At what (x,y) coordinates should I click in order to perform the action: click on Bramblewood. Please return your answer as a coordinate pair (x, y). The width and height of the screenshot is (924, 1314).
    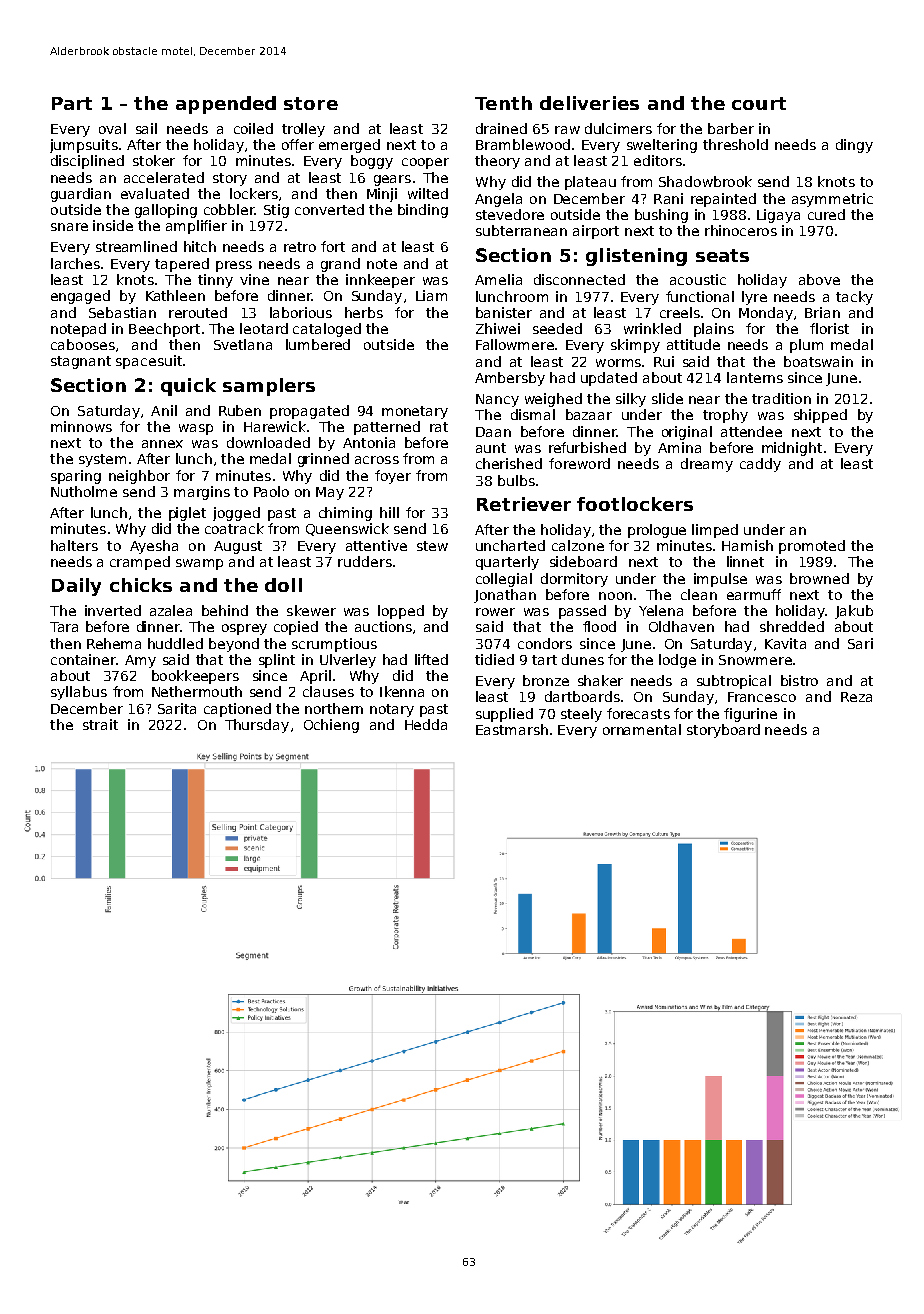
    Looking at the image, I should click on (523, 144).
